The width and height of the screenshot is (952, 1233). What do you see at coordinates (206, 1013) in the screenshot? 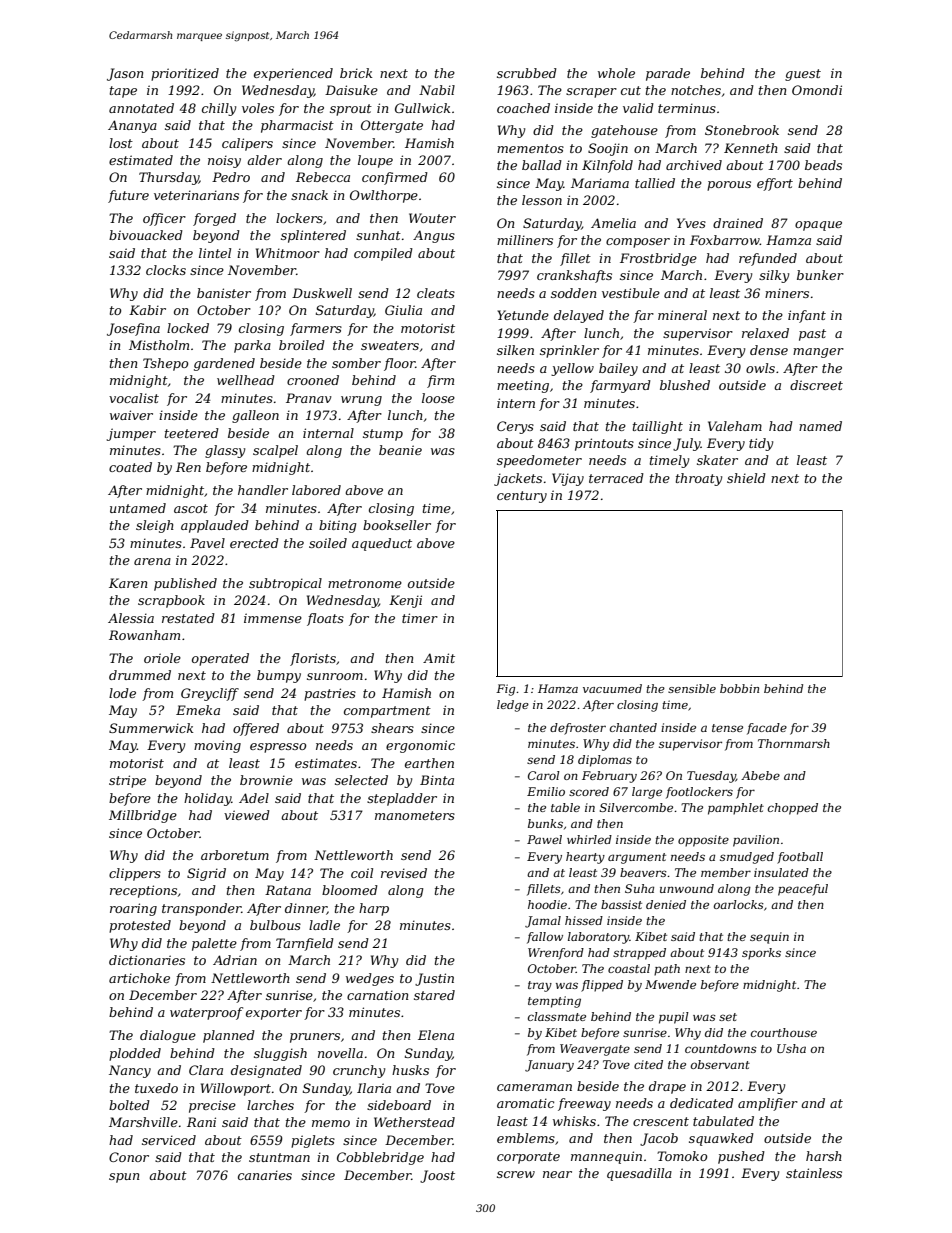
I see `waterproof` at bounding box center [206, 1013].
